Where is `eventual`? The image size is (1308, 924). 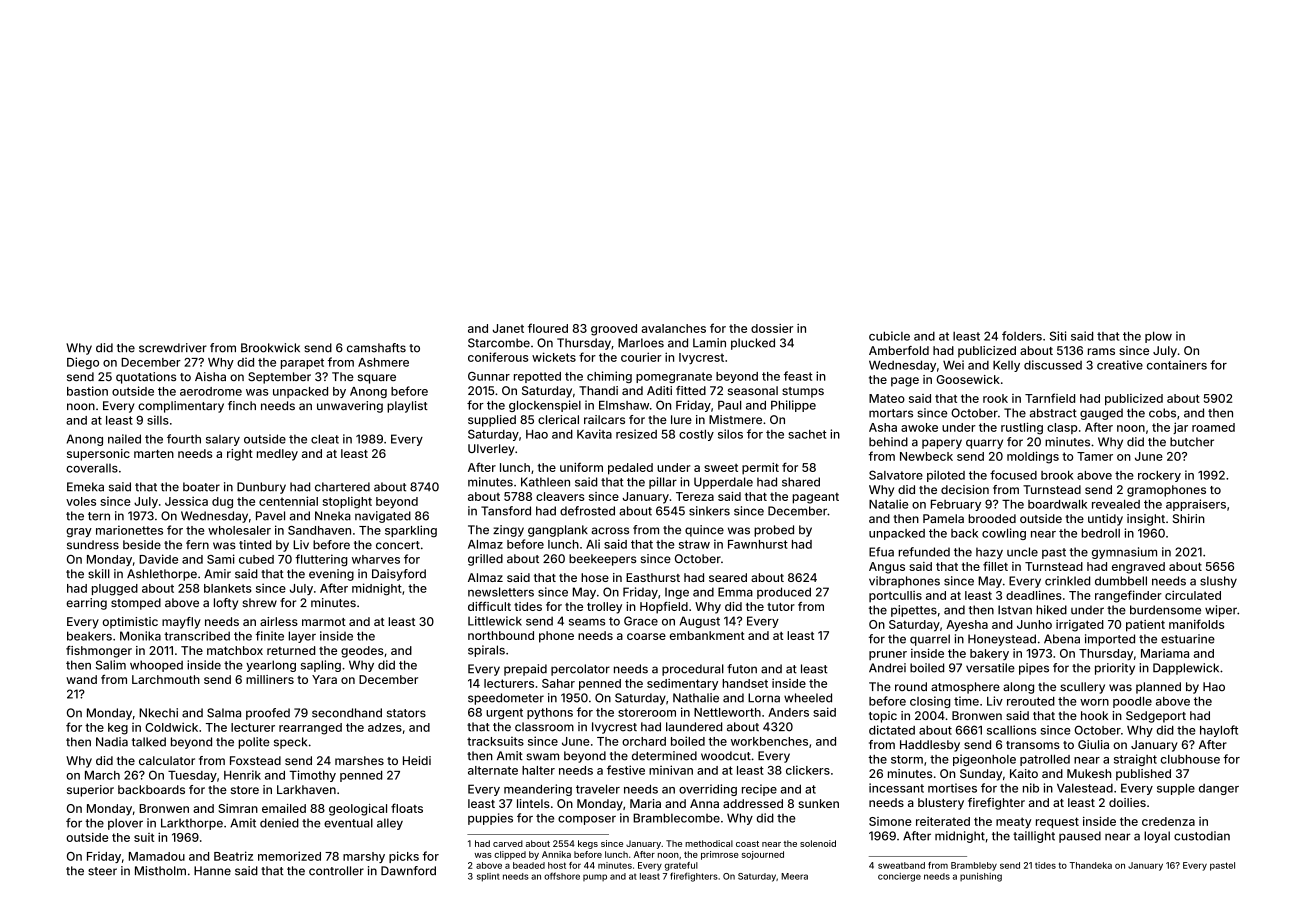 eventual is located at coordinates (348, 823).
